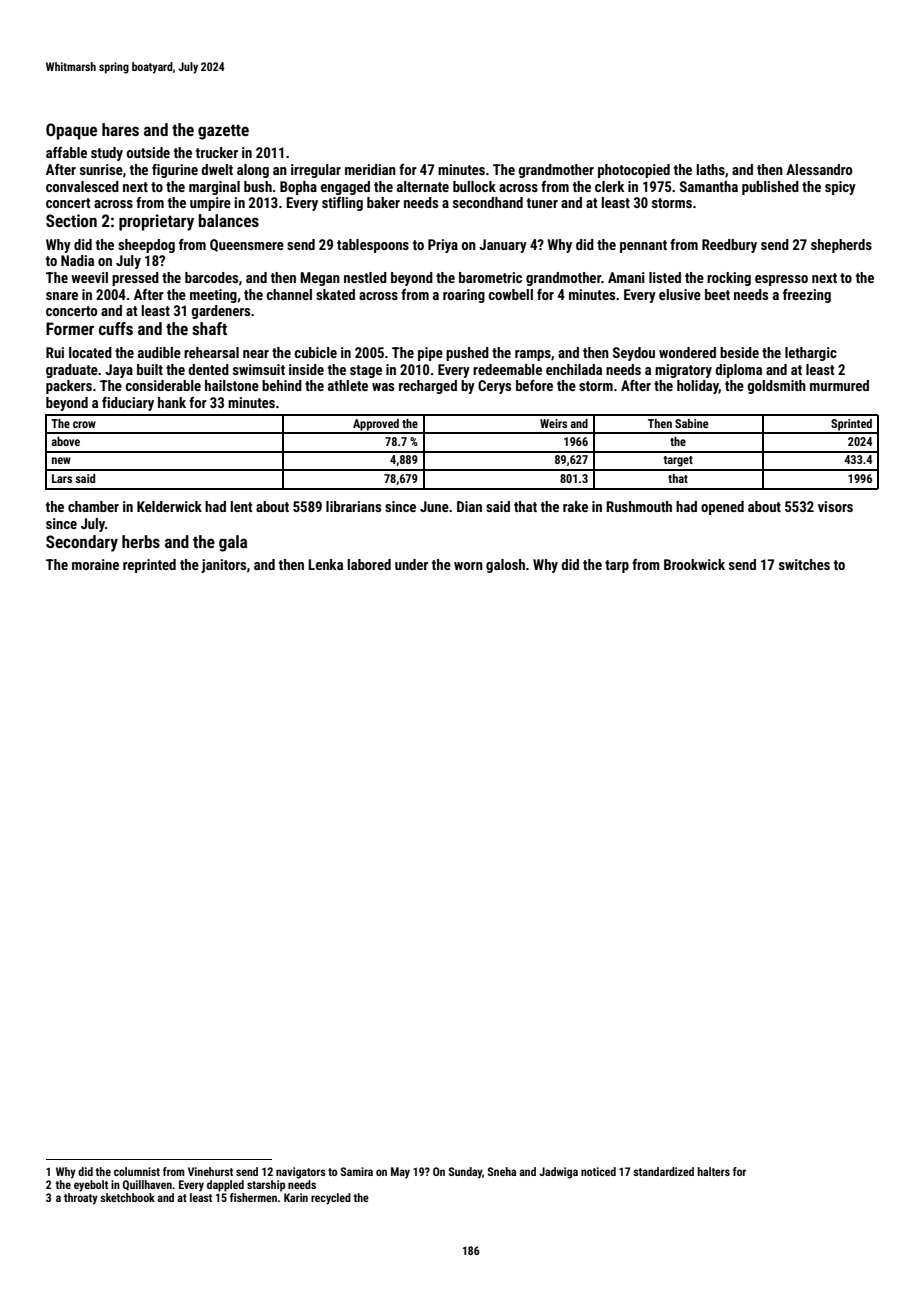 The height and width of the page is (1308, 924). What do you see at coordinates (95, 564) in the page?
I see `moraine` at bounding box center [95, 564].
